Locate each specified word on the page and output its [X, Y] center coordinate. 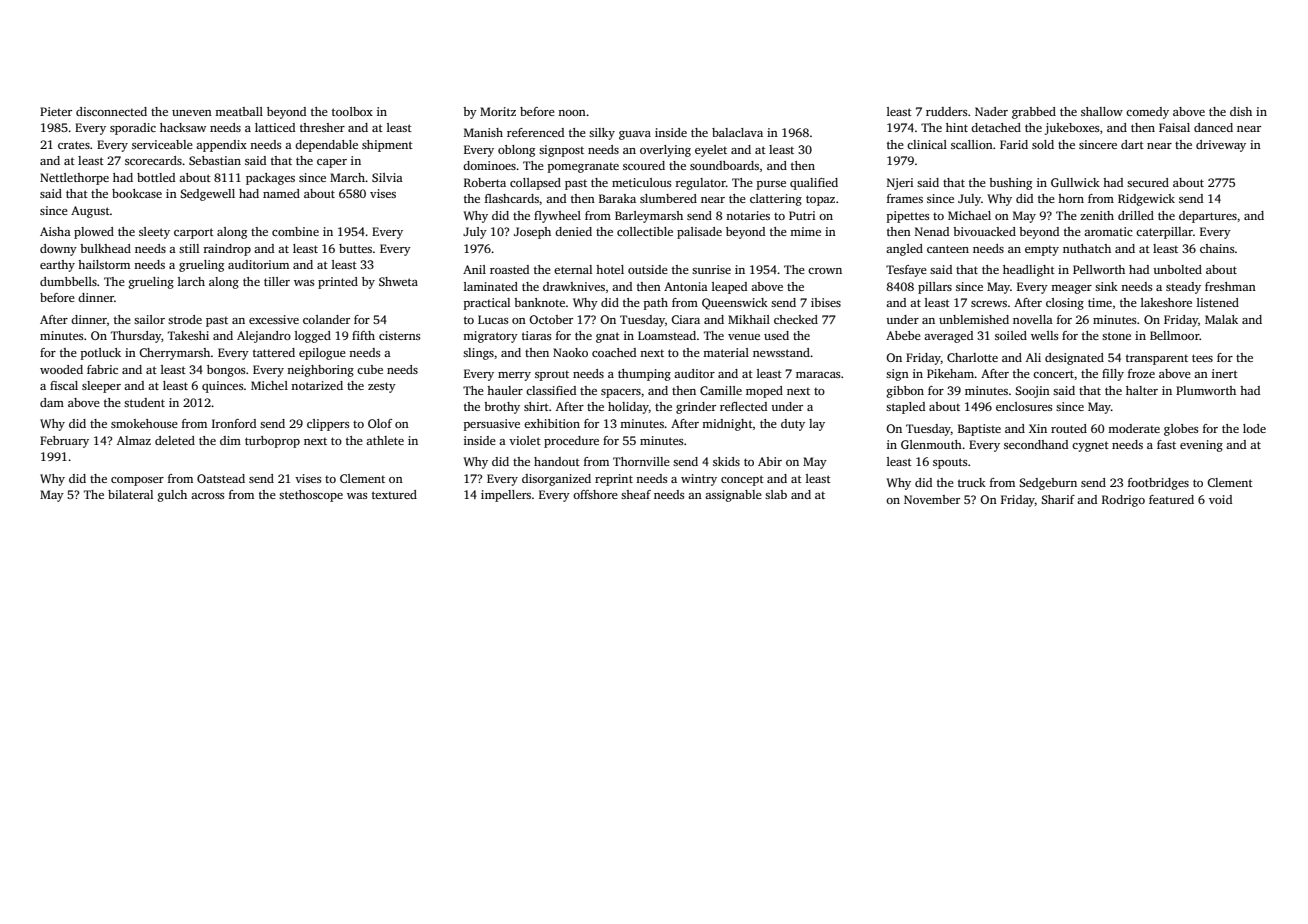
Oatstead [221, 478]
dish [1241, 111]
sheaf [636, 494]
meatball [239, 111]
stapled [905, 408]
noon [572, 113]
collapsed [535, 184]
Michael [969, 215]
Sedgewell [207, 195]
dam [52, 402]
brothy [502, 408]
